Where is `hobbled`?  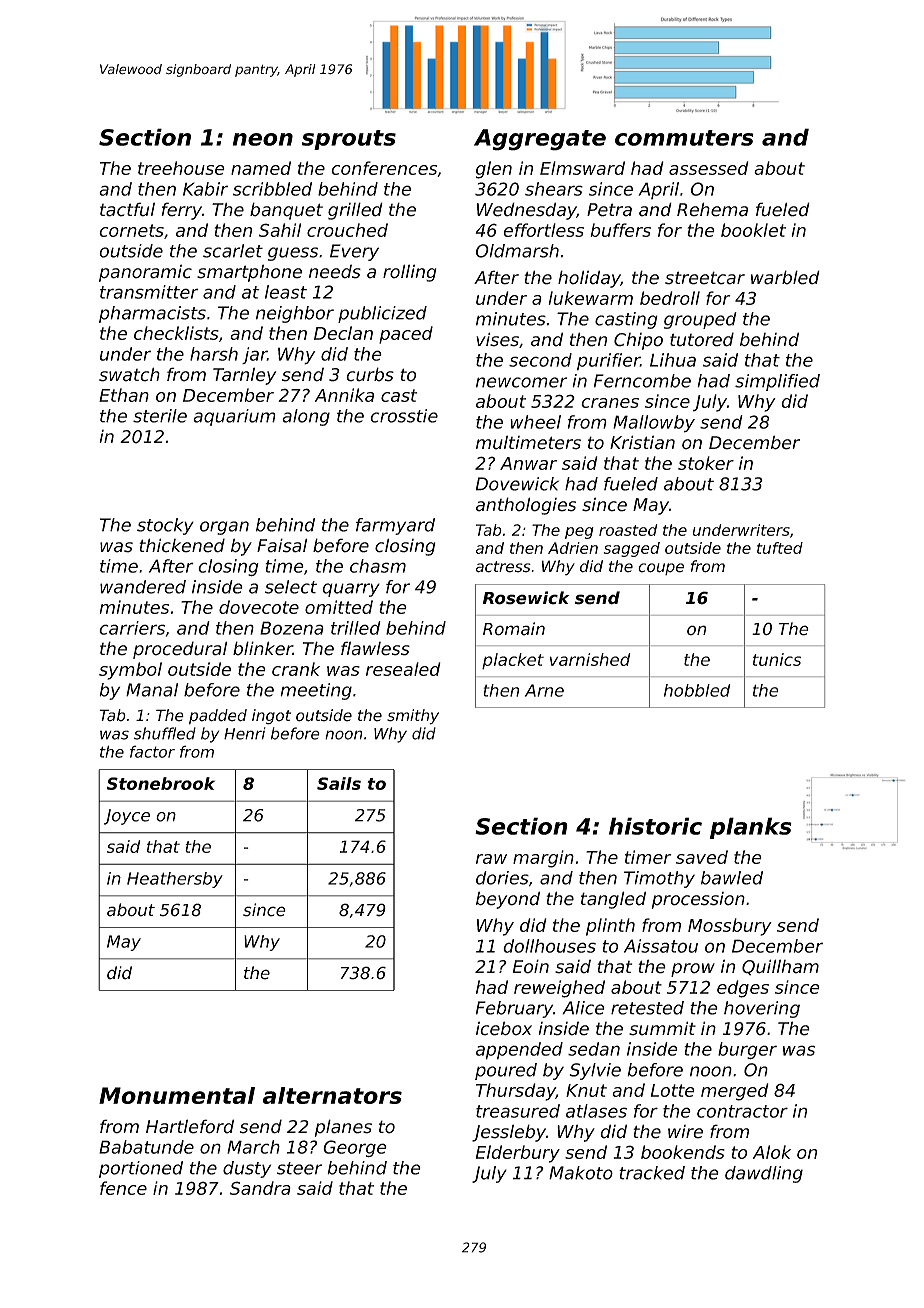
hobbled is located at coordinates (697, 690).
